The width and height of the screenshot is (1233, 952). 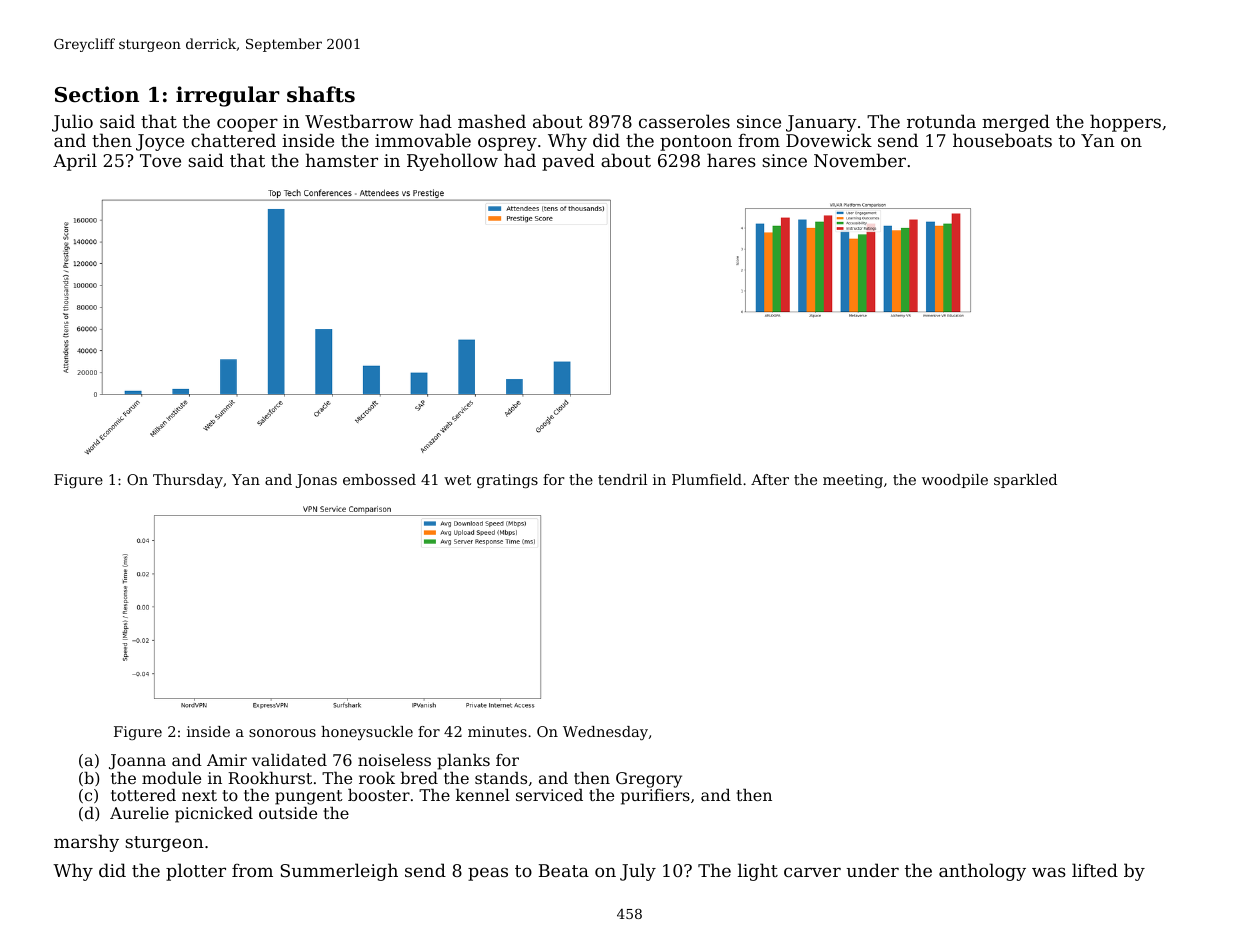 What do you see at coordinates (452, 162) in the screenshot?
I see `Ryehollow` at bounding box center [452, 162].
